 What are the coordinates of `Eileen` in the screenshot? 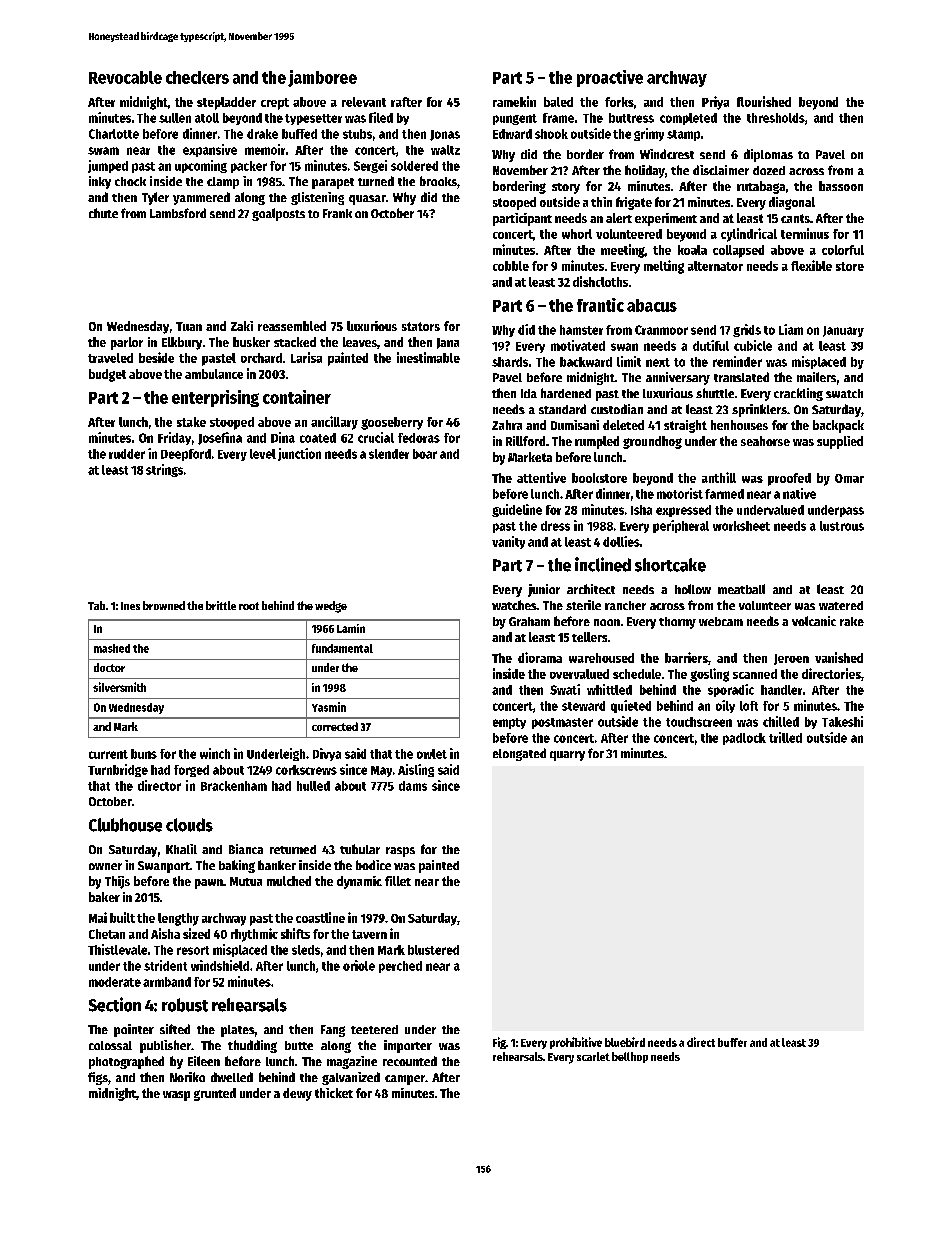 It's located at (204, 1061).
